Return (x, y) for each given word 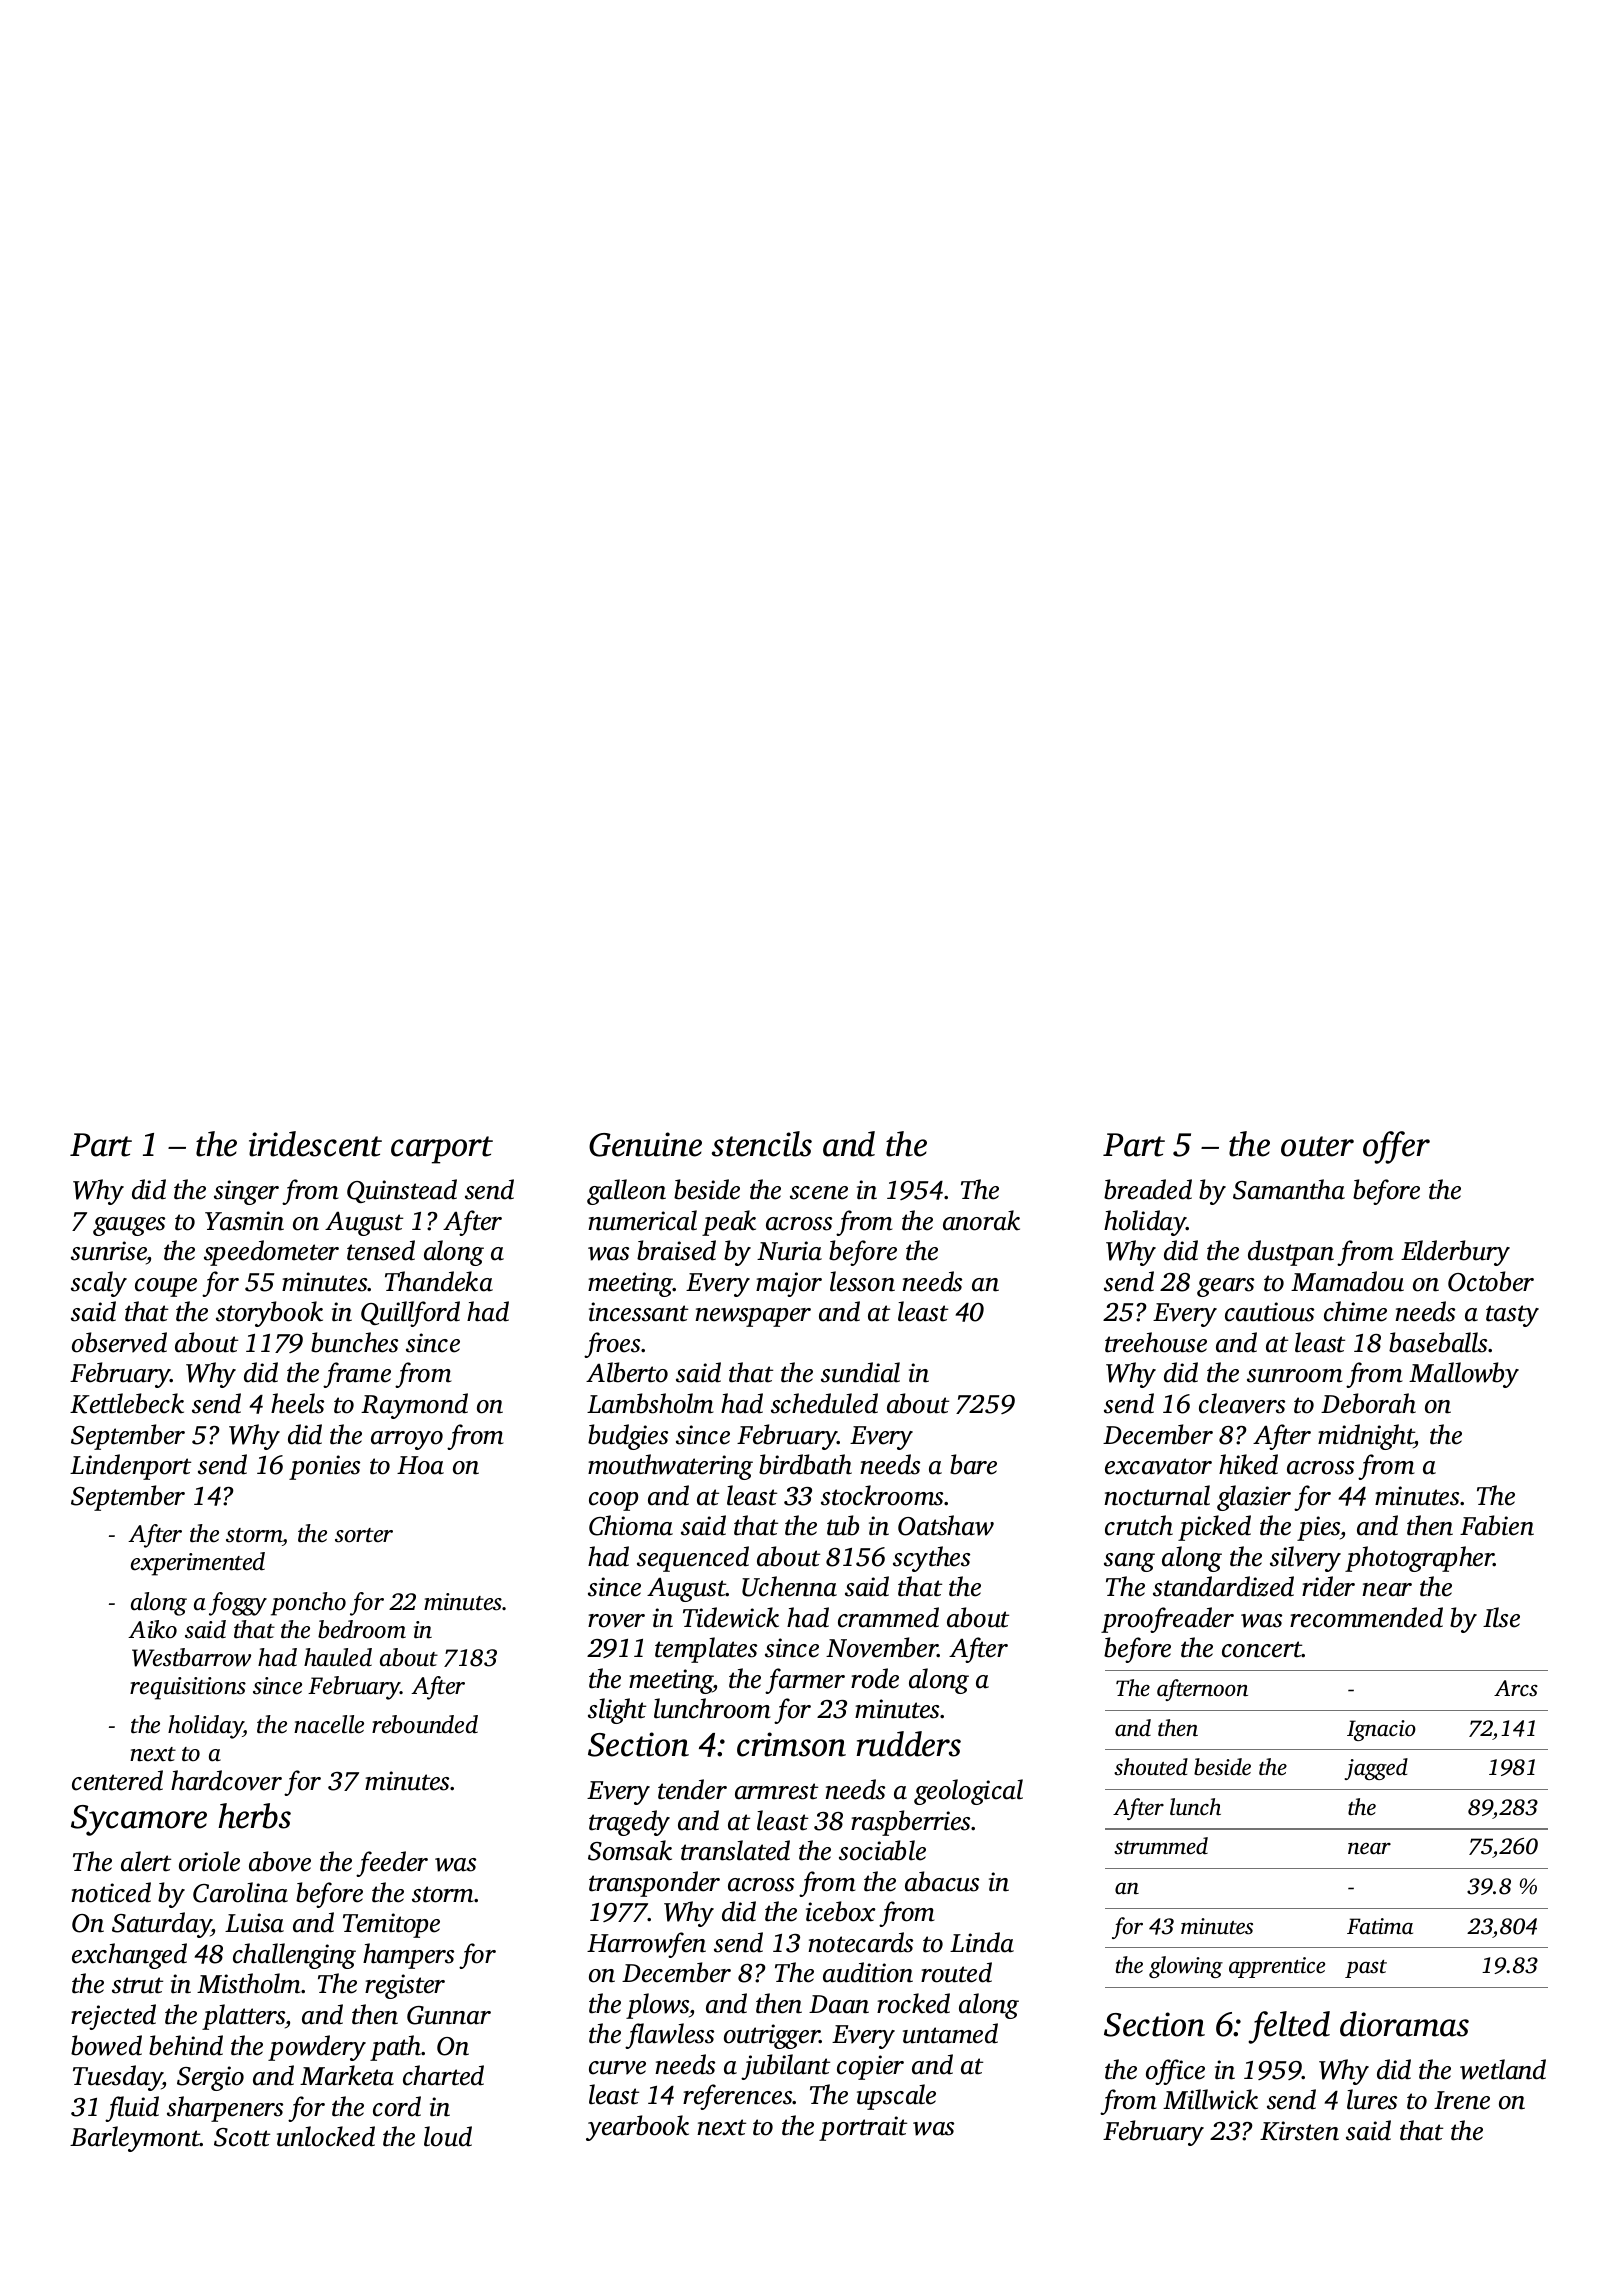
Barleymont (135, 2139)
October (1491, 1281)
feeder (392, 1864)
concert (1262, 1649)
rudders (908, 1744)
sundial (860, 1372)
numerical (642, 1220)
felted (1289, 2027)
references (738, 2097)
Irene (1462, 2100)
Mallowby (1464, 1375)
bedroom (362, 1629)
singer (246, 1192)
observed (119, 1342)
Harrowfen (646, 1945)
